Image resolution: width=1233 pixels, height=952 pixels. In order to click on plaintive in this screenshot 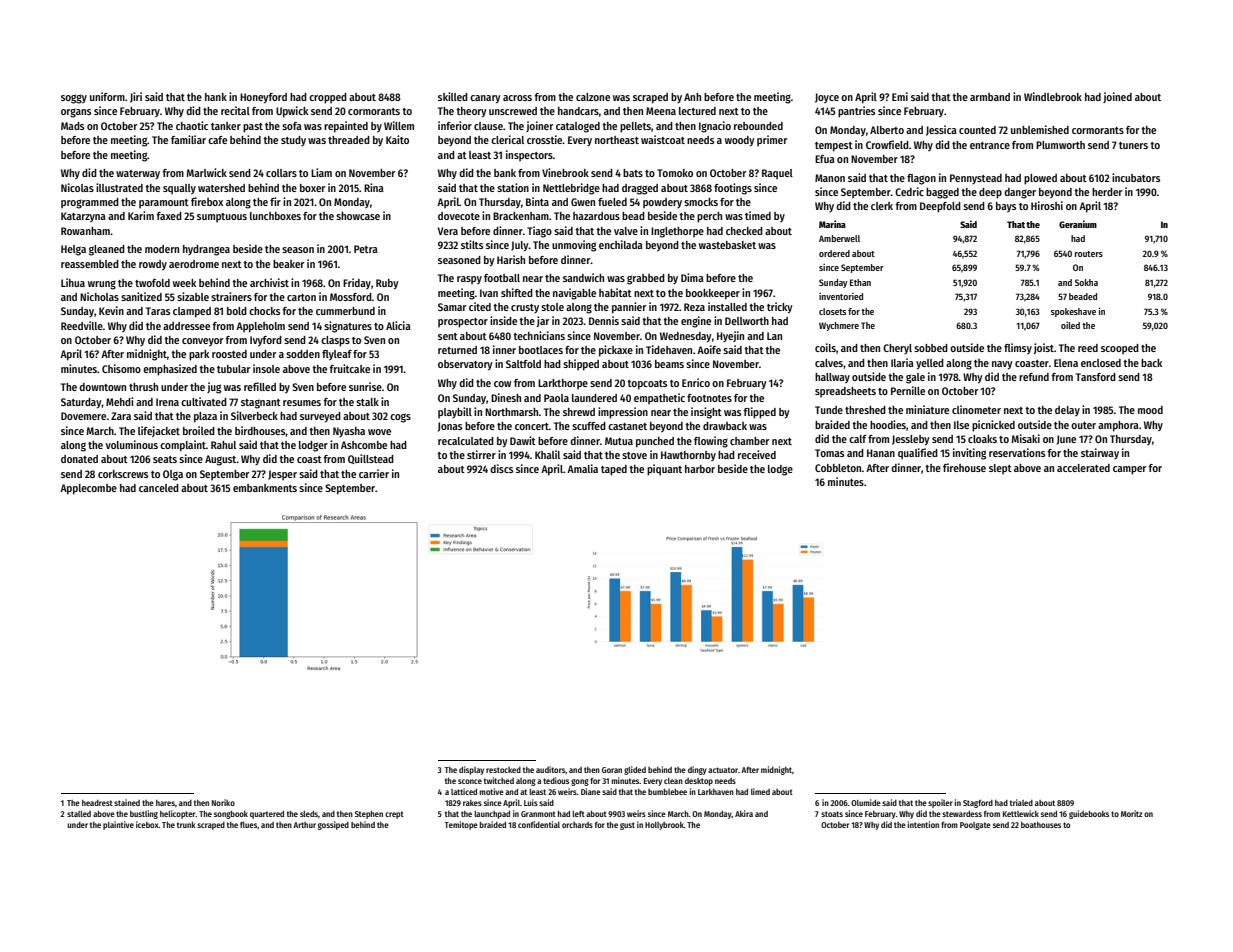, I will do `click(118, 825)`.
